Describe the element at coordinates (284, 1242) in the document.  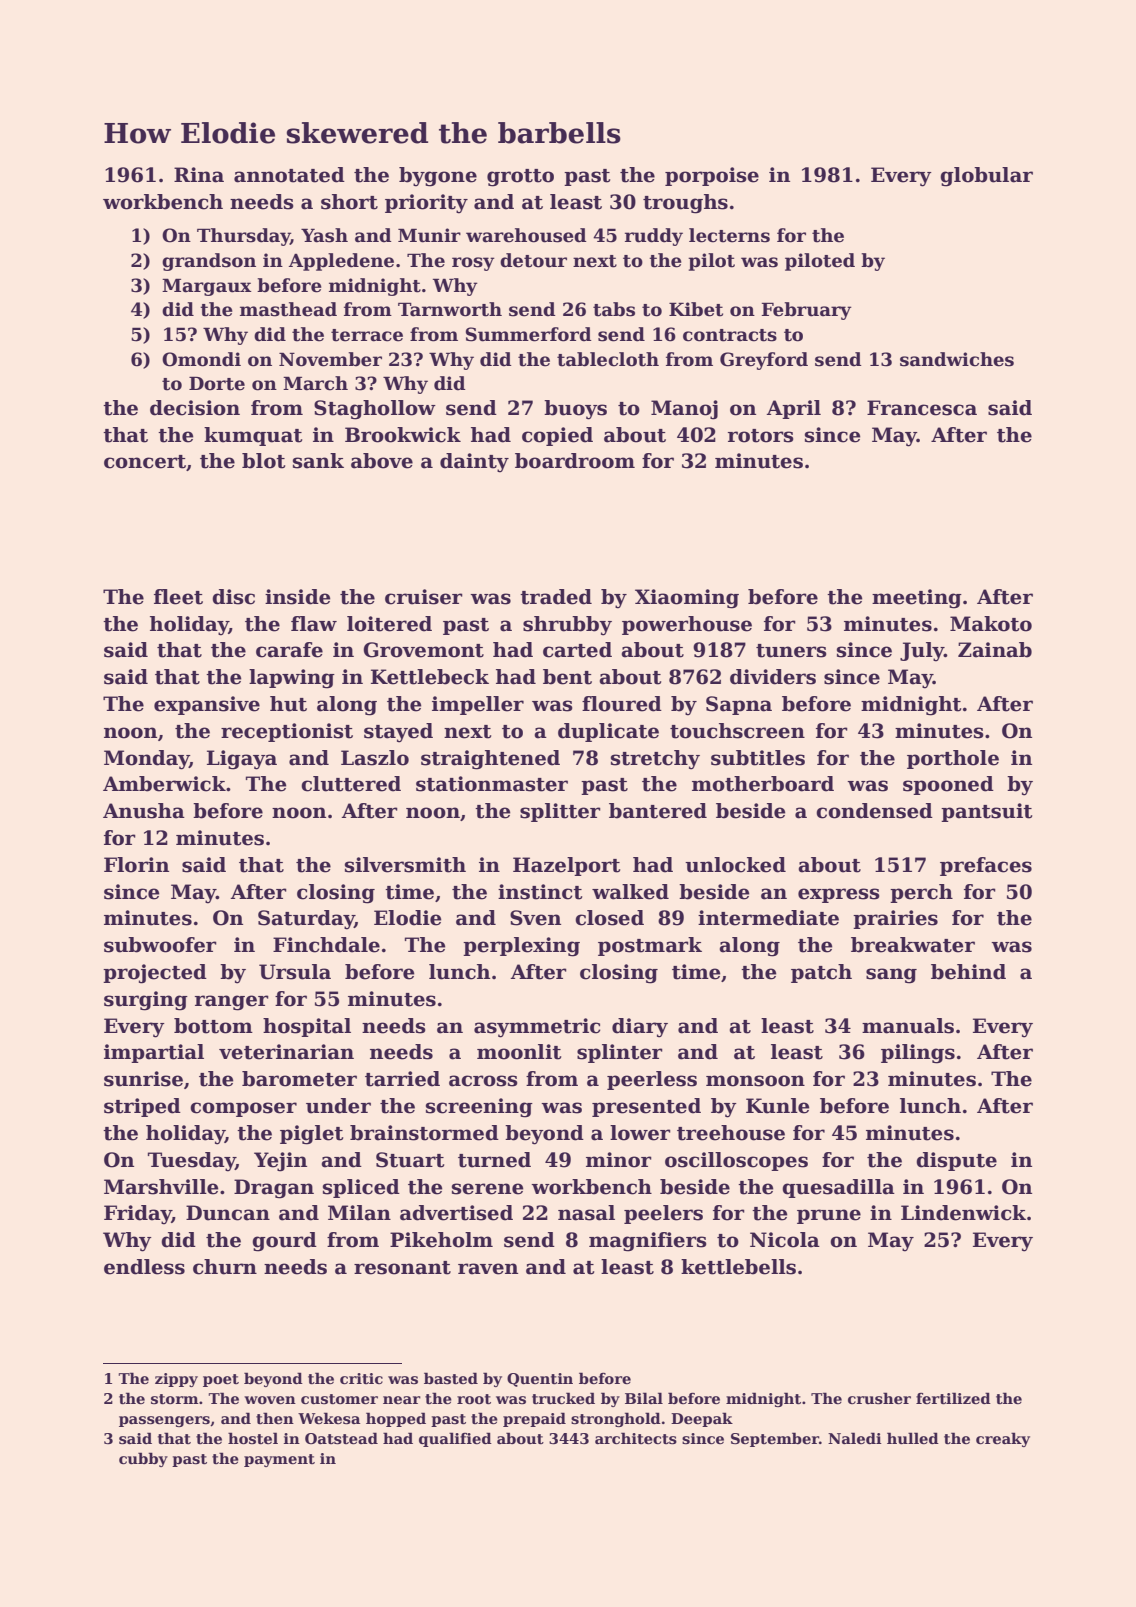
I see `gourd` at that location.
